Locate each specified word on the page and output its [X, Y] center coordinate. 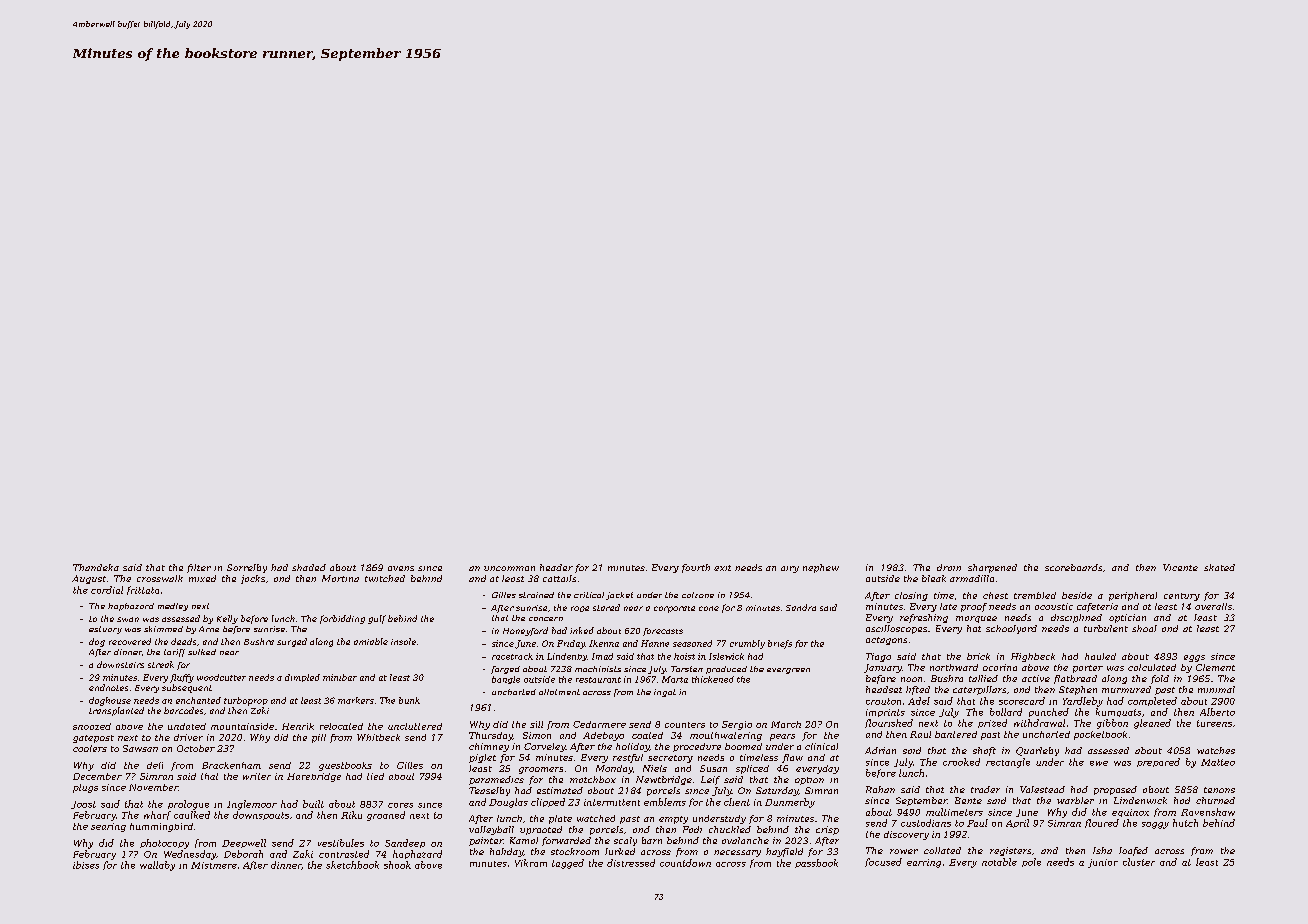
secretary [670, 759]
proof [974, 607]
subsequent [187, 688]
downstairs [120, 664]
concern [546, 619]
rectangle [1008, 763]
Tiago [878, 657]
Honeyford [525, 631]
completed [1152, 701]
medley [173, 607]
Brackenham [231, 765]
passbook [816, 863]
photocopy [164, 844]
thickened [713, 679]
